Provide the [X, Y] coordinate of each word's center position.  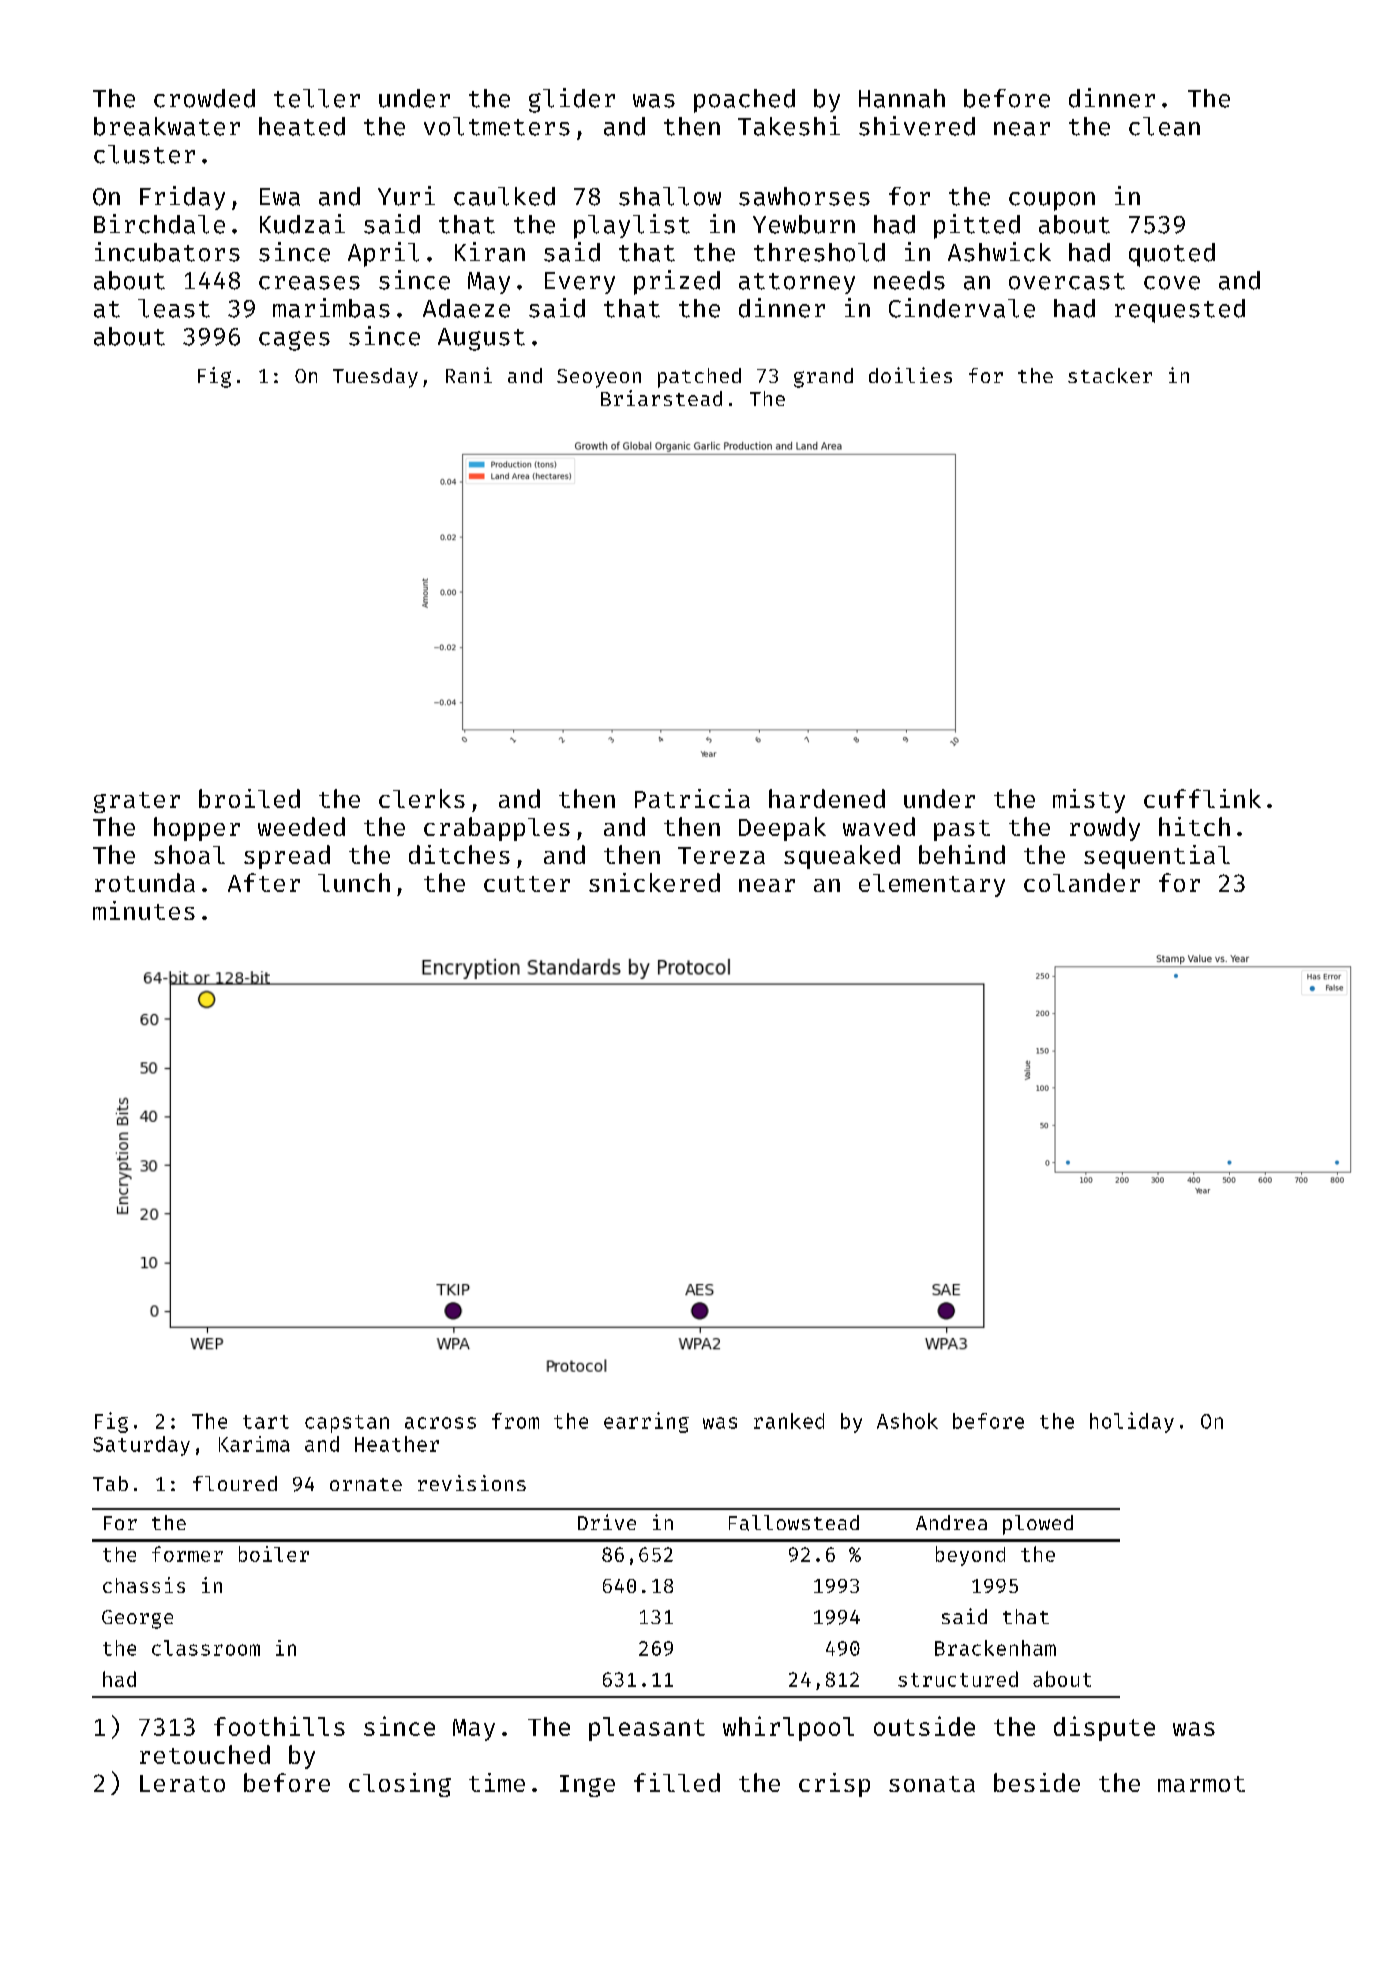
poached [744, 101]
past [962, 830]
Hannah [902, 98]
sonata [932, 1784]
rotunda [145, 882]
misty [1089, 801]
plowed [1038, 1525]
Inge [587, 1786]
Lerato [182, 1783]
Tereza [721, 855]
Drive [607, 1522]
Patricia [692, 798]
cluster [144, 154]
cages [294, 341]
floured [235, 1483]
